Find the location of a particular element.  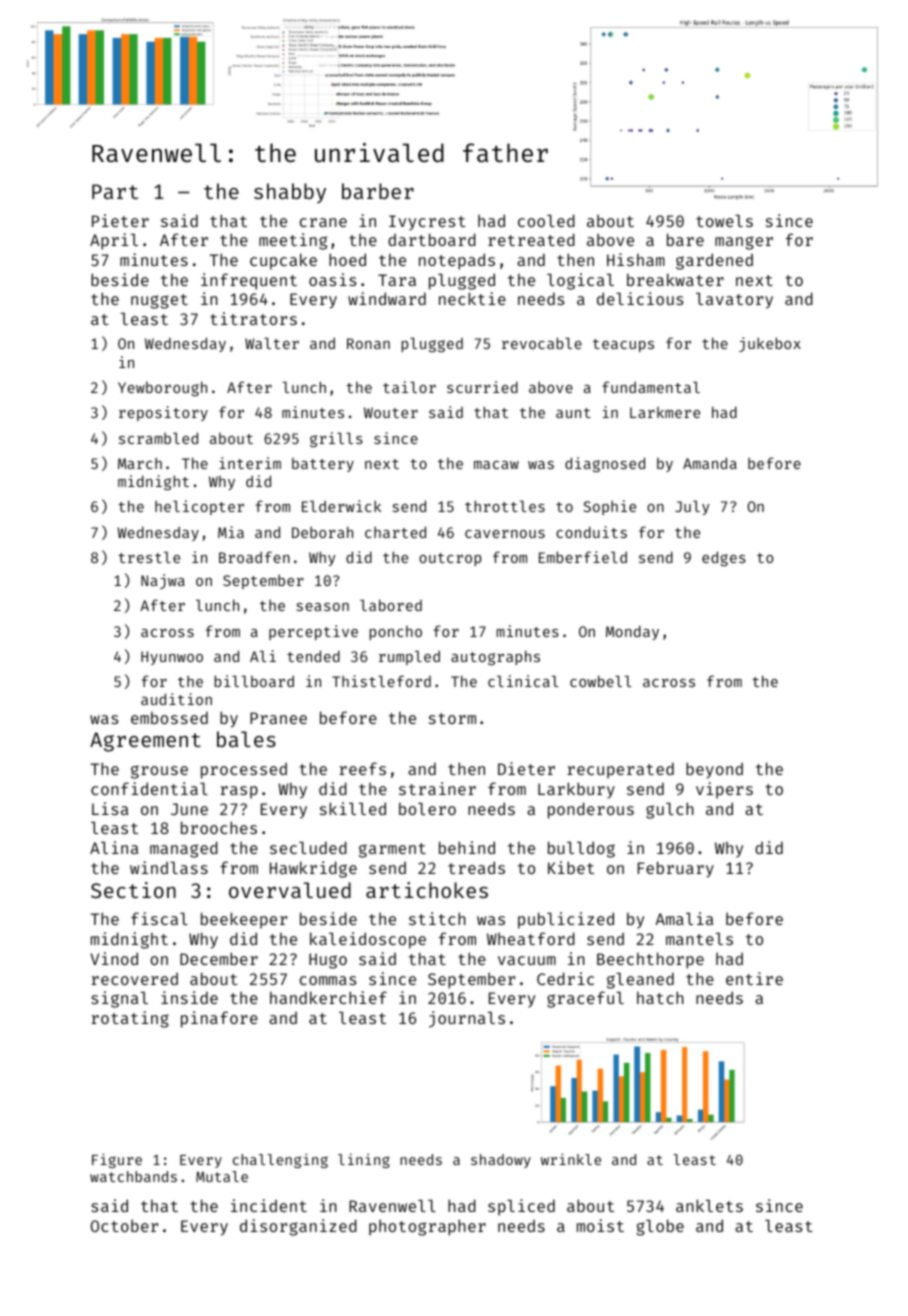

Amalia is located at coordinates (684, 918).
